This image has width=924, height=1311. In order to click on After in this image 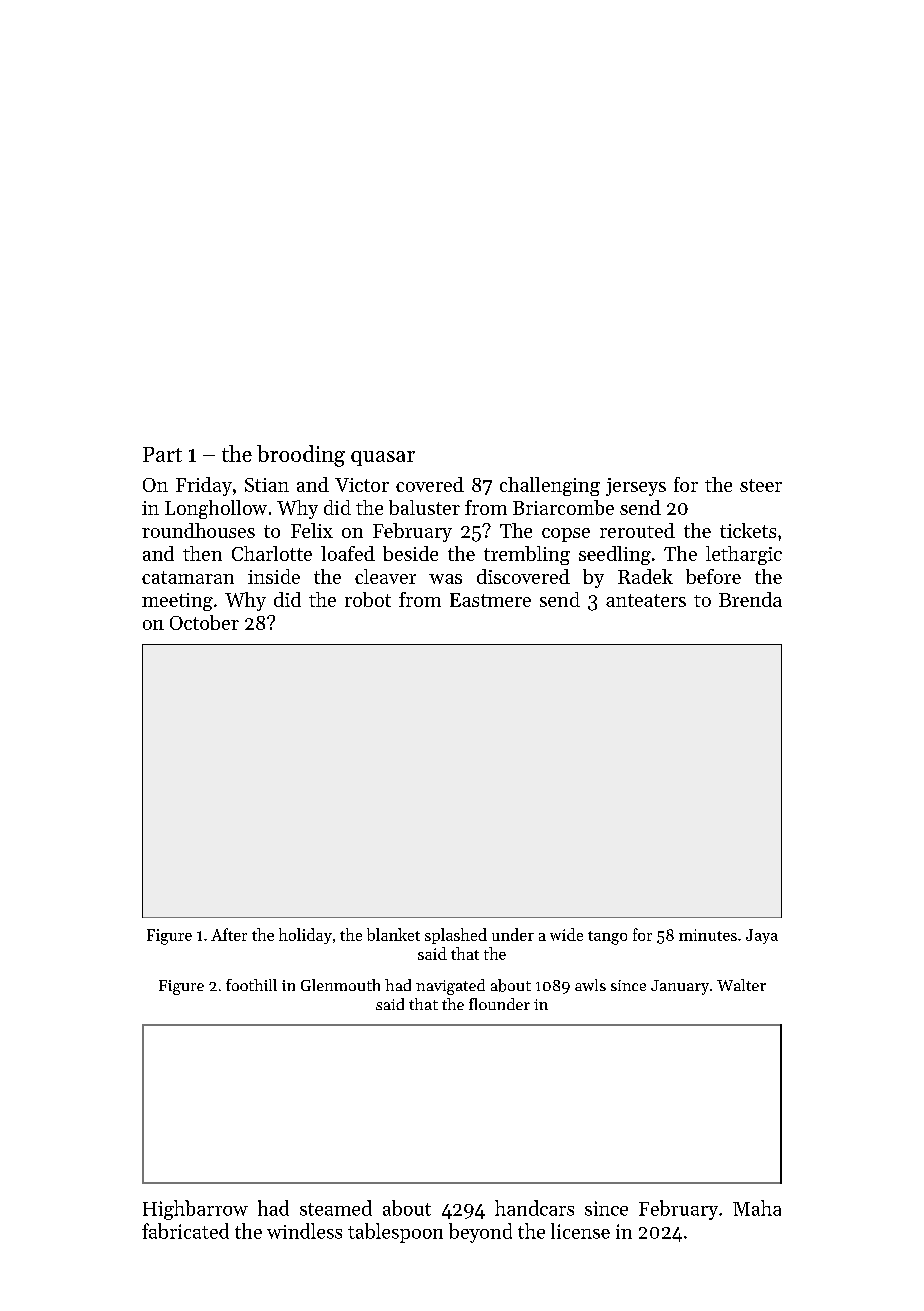, I will do `click(229, 934)`.
